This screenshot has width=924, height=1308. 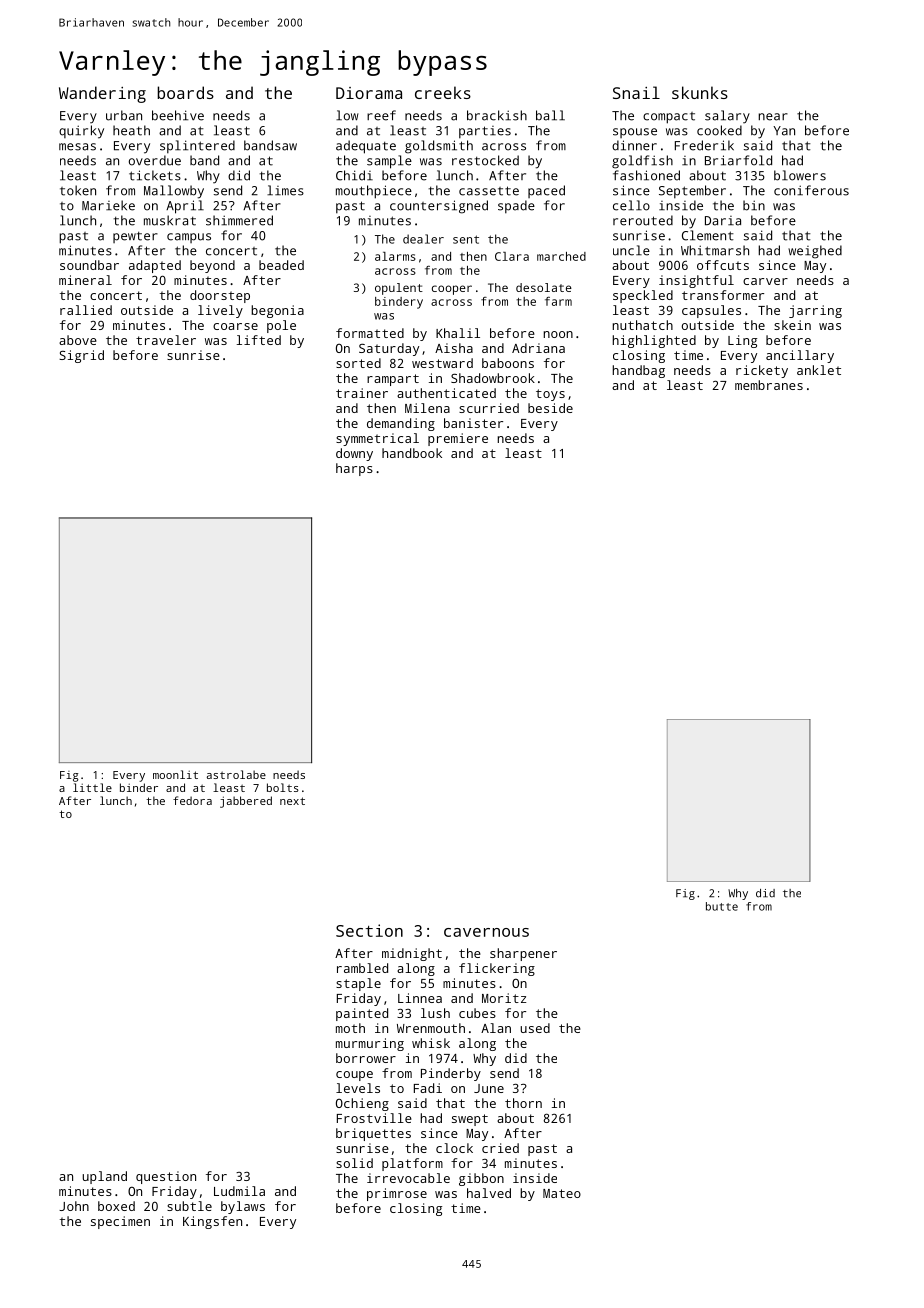 I want to click on little, so click(x=92, y=787).
